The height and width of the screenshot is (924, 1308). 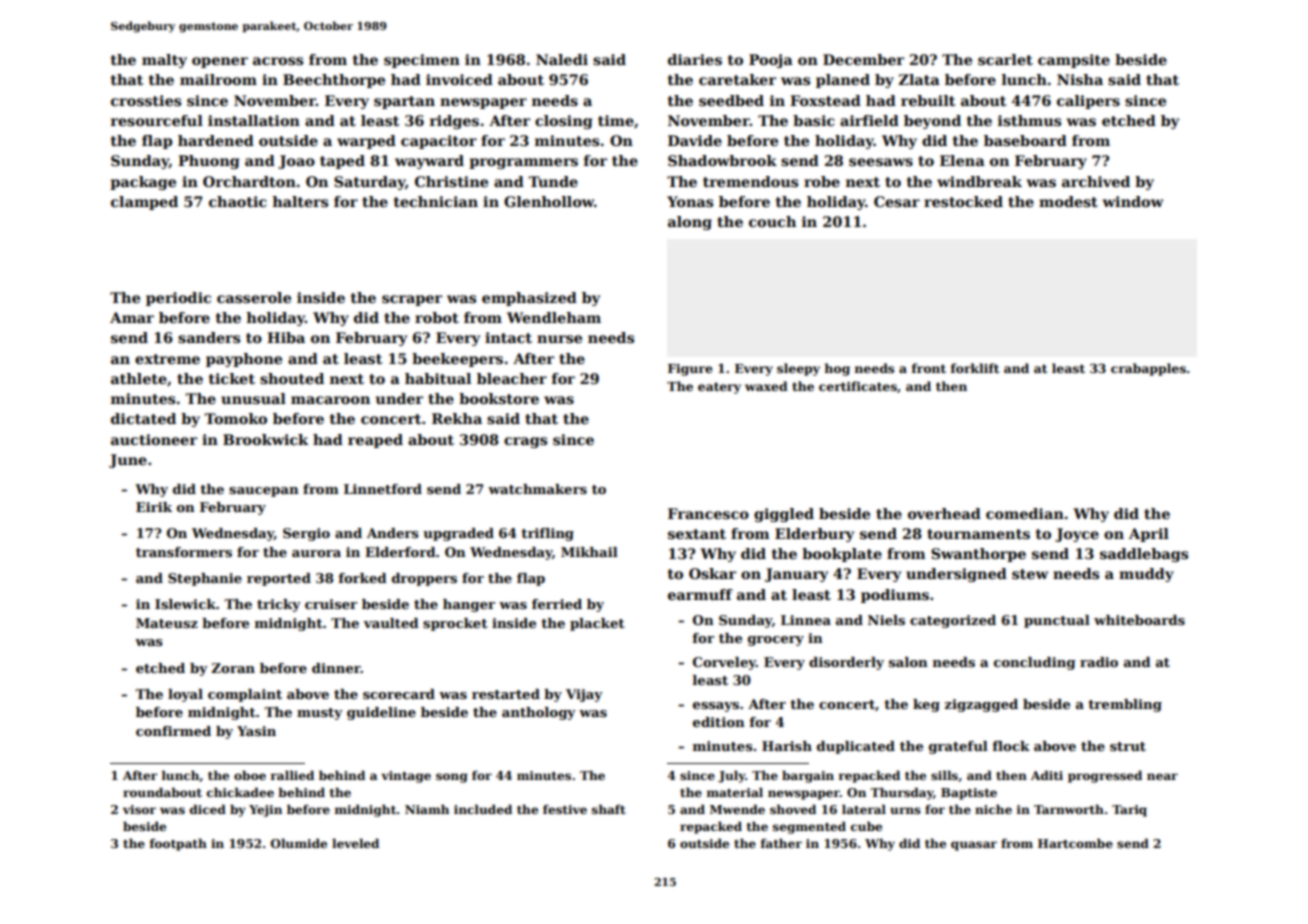 I want to click on Harish, so click(x=787, y=746).
